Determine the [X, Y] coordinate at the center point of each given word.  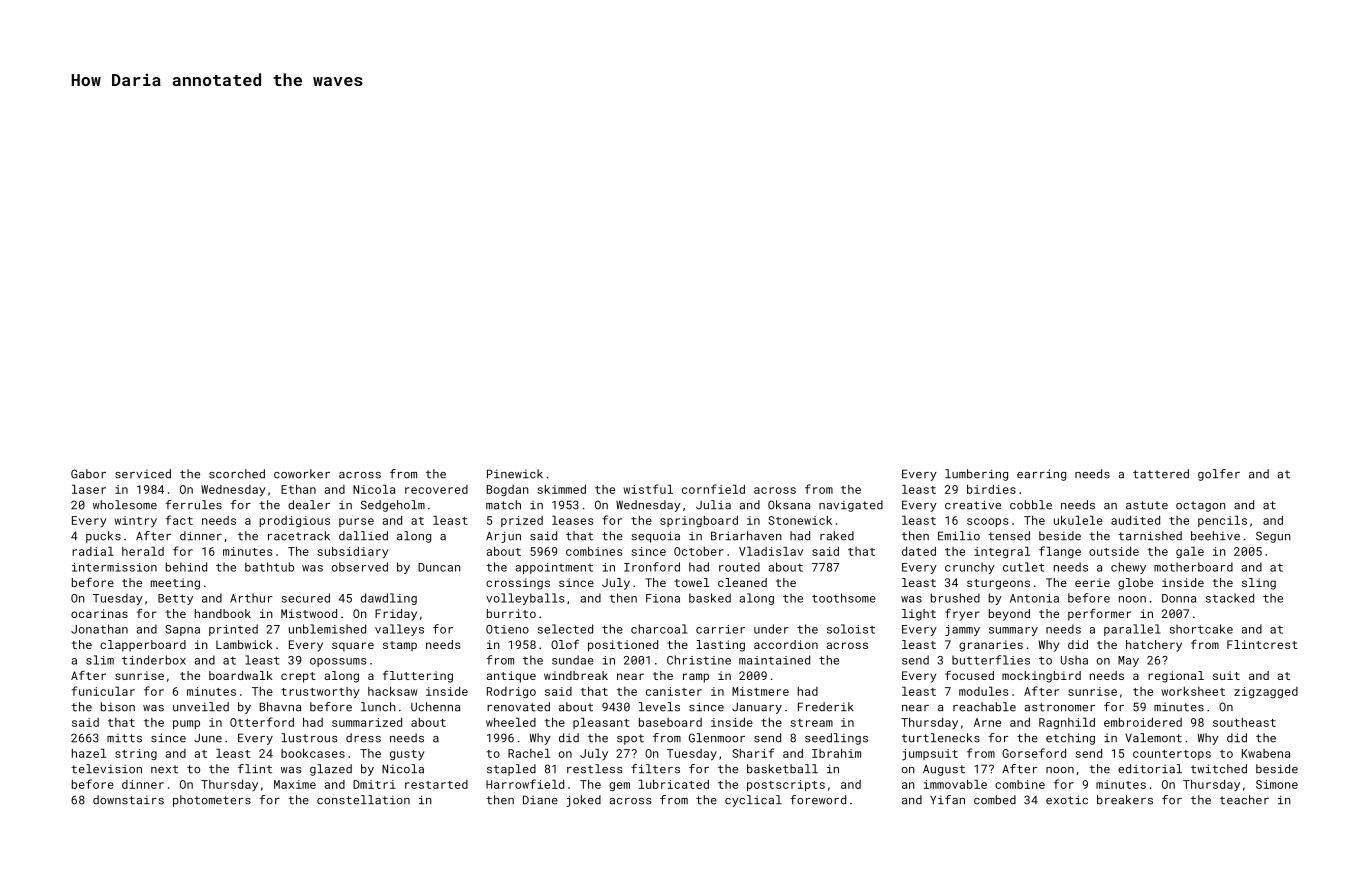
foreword [818, 800]
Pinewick [515, 474]
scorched [237, 474]
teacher [1244, 800]
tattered [1161, 474]
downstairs [128, 800]
